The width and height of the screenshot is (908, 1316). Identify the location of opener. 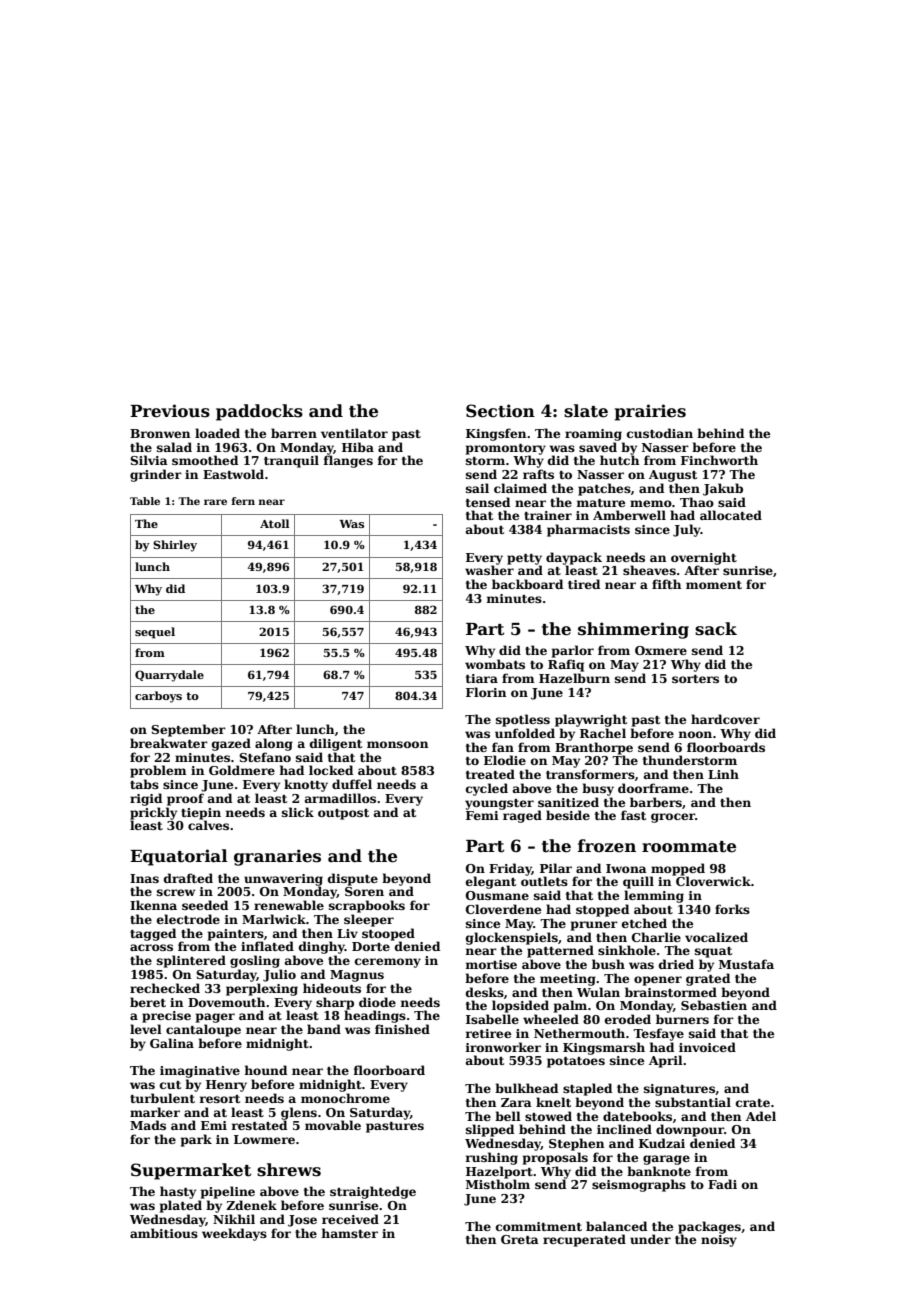
(658, 981).
